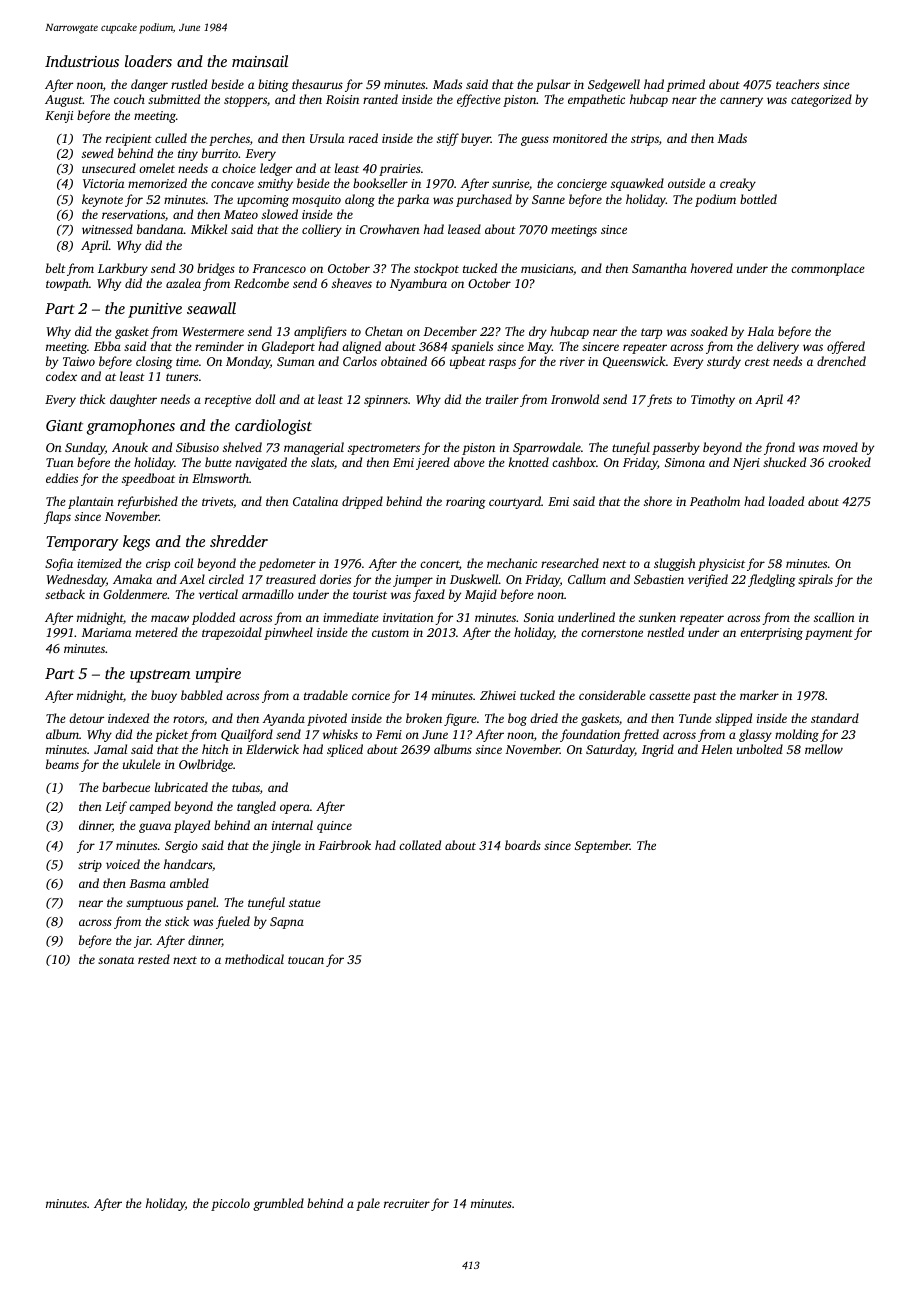 This image has width=924, height=1314. I want to click on concert, so click(439, 564).
